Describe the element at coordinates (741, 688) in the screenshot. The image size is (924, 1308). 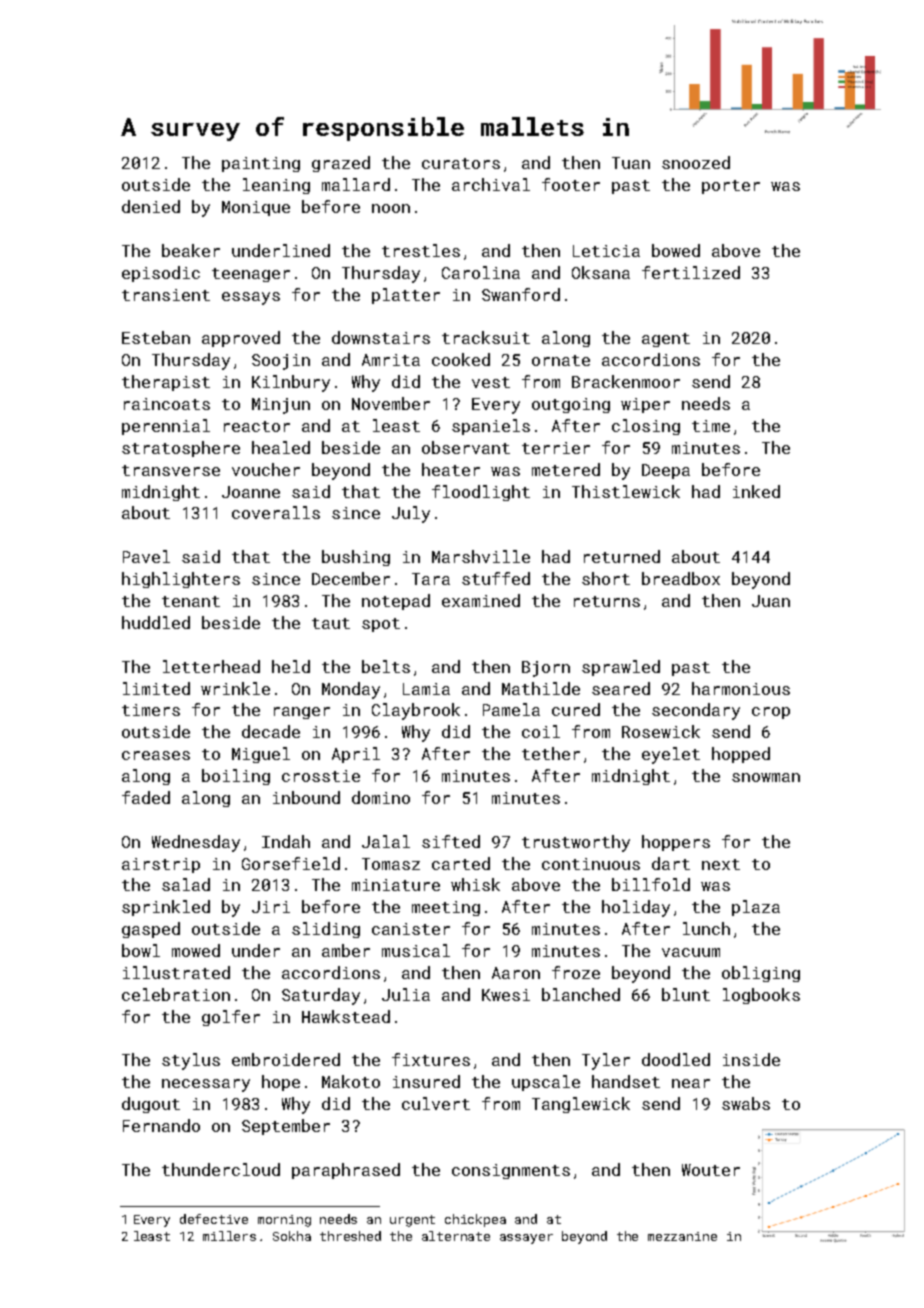
I see `harmonious` at that location.
